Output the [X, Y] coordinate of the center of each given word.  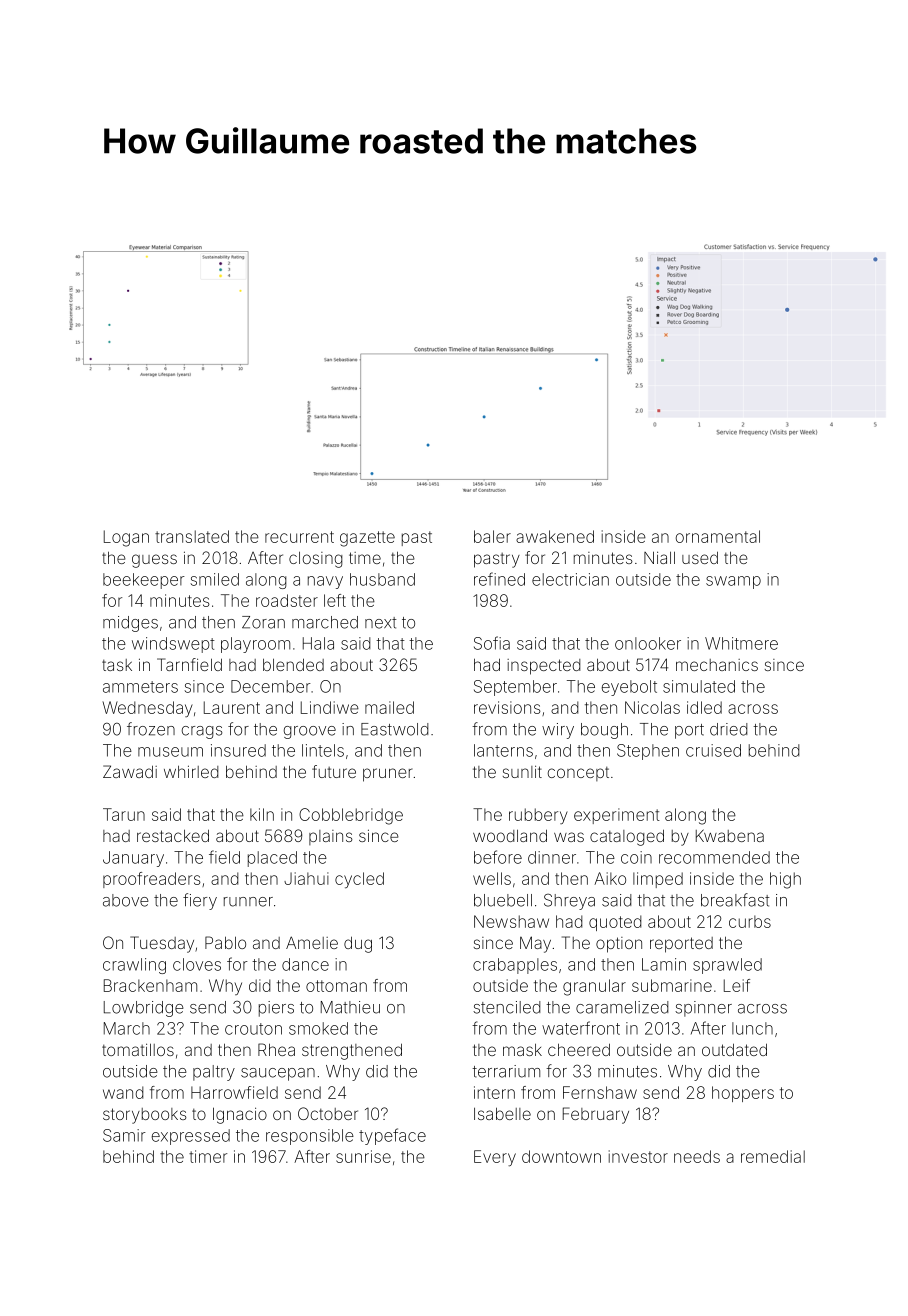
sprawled [727, 966]
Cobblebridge [351, 816]
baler [492, 536]
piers [276, 1009]
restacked [173, 835]
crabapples [515, 966]
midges [130, 624]
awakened [555, 536]
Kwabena [730, 835]
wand [123, 1092]
